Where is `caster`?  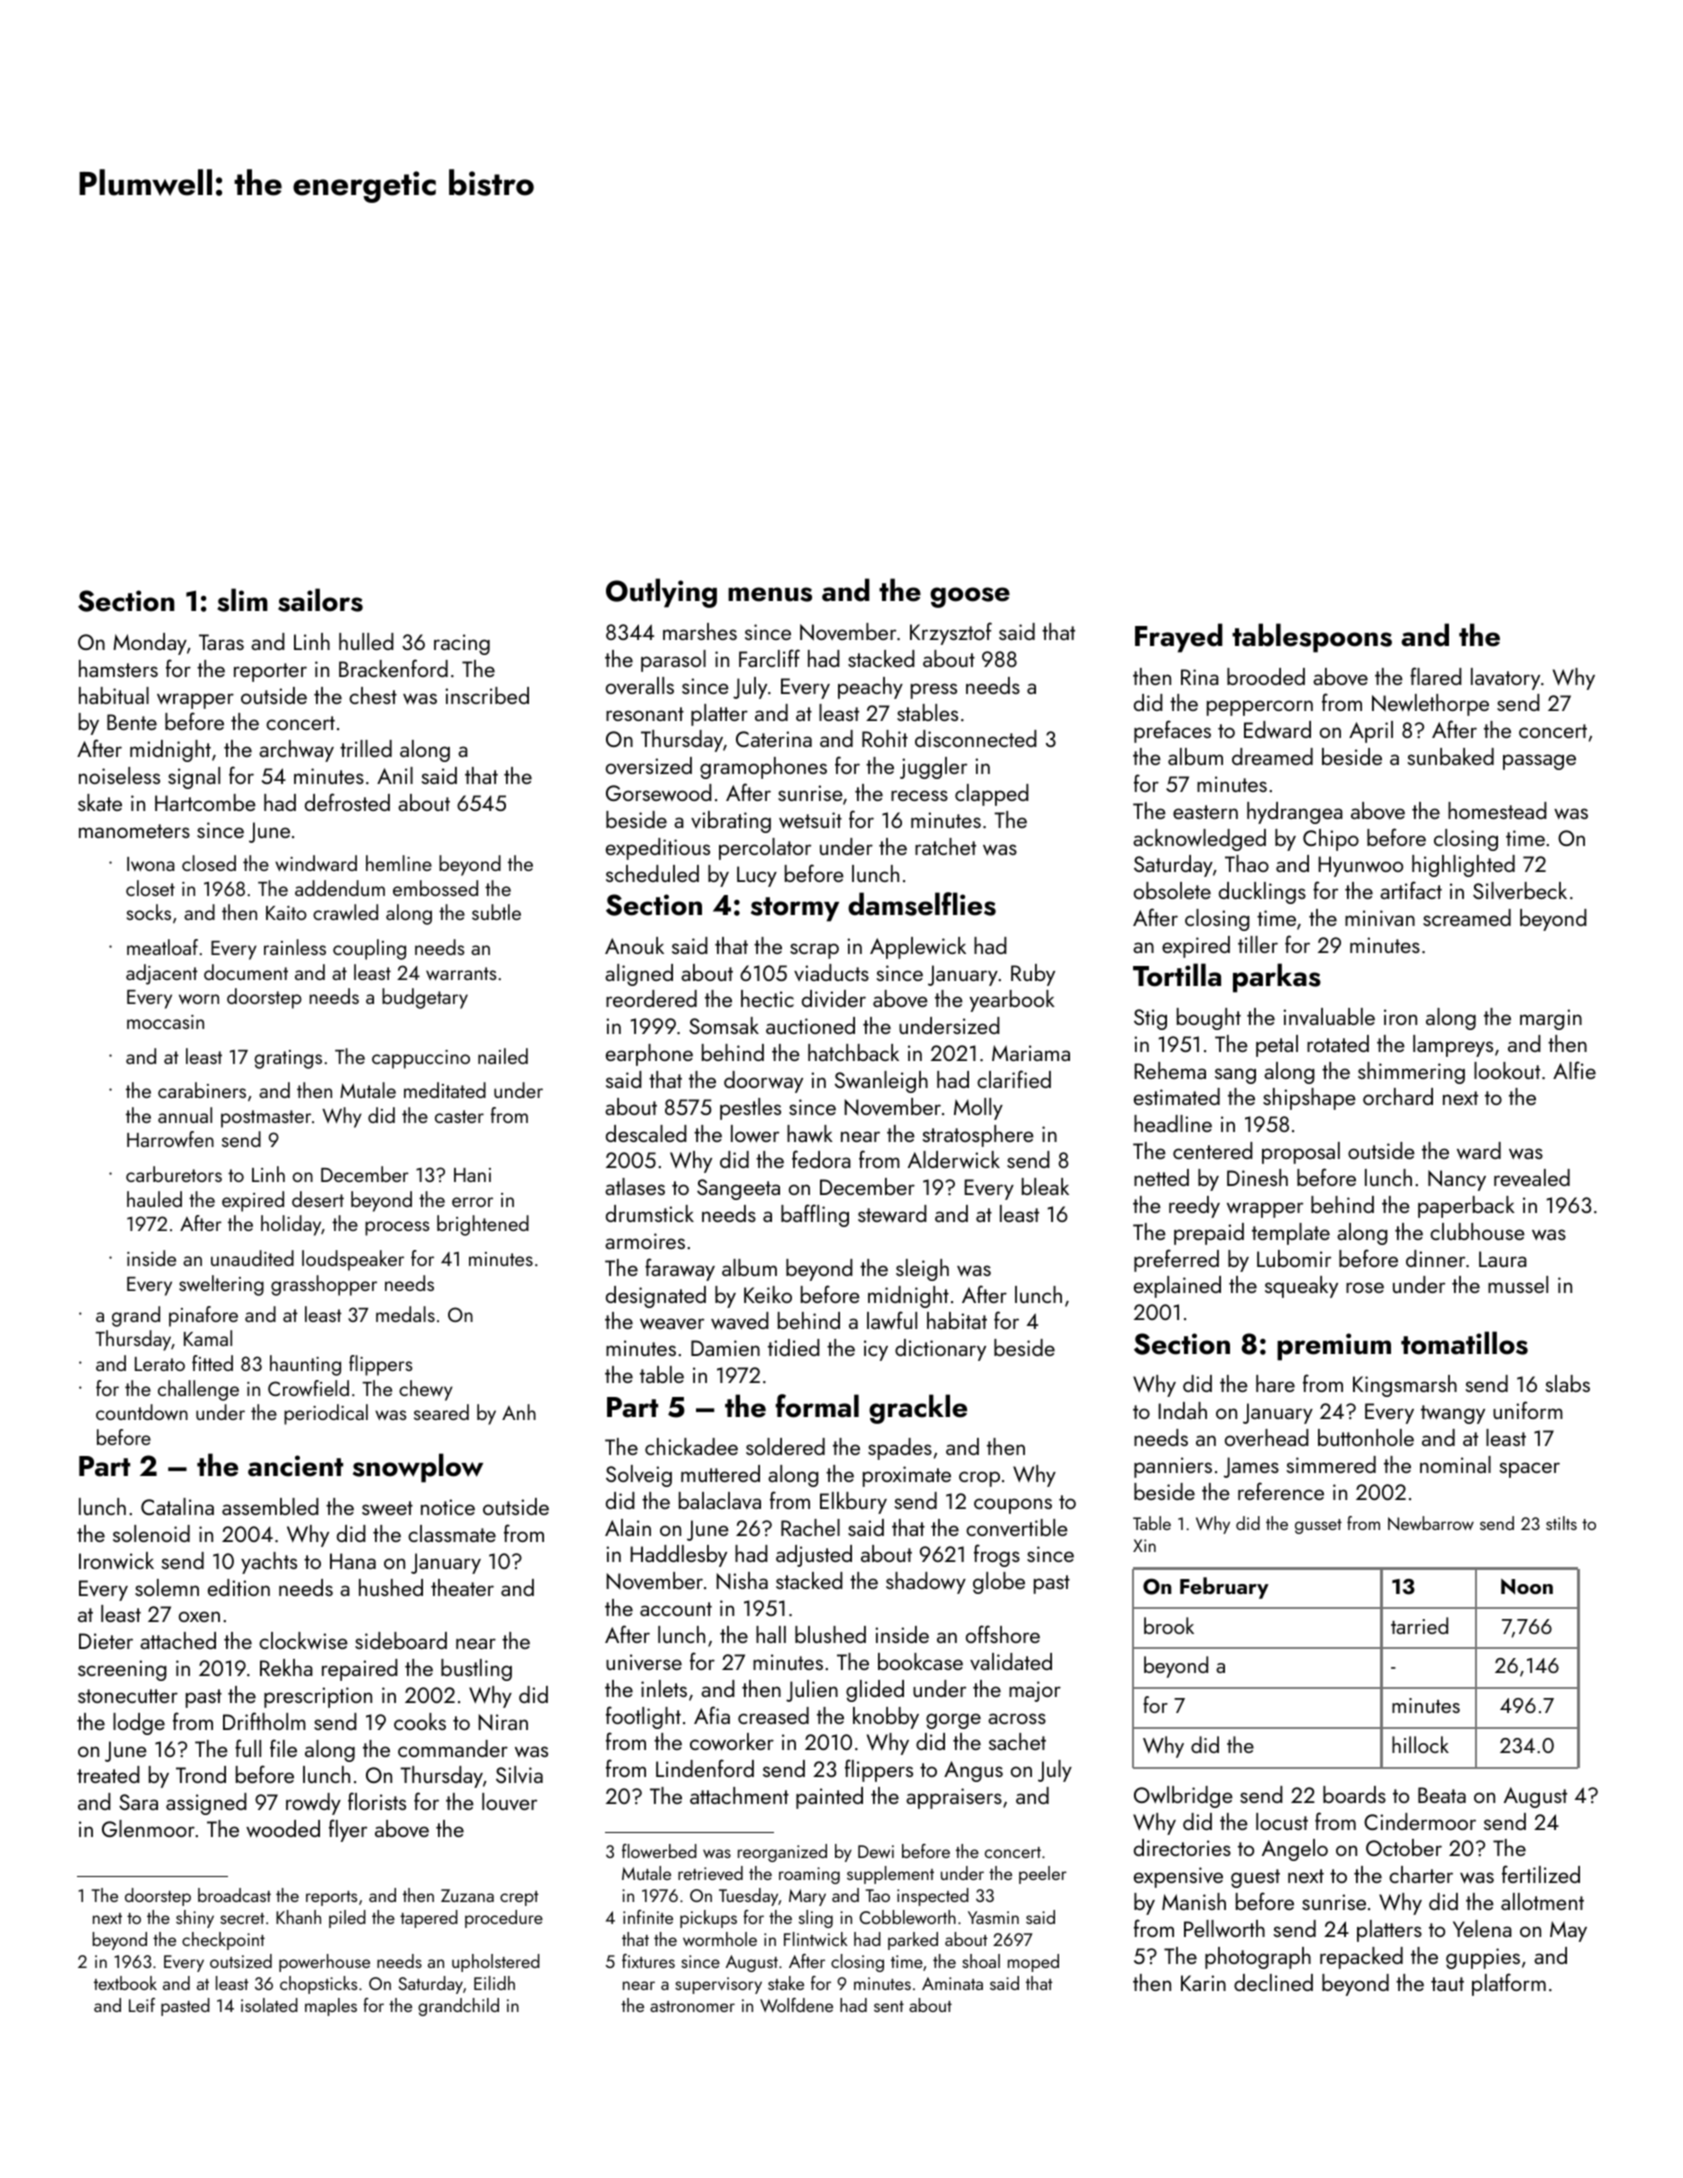 caster is located at coordinates (459, 1116).
